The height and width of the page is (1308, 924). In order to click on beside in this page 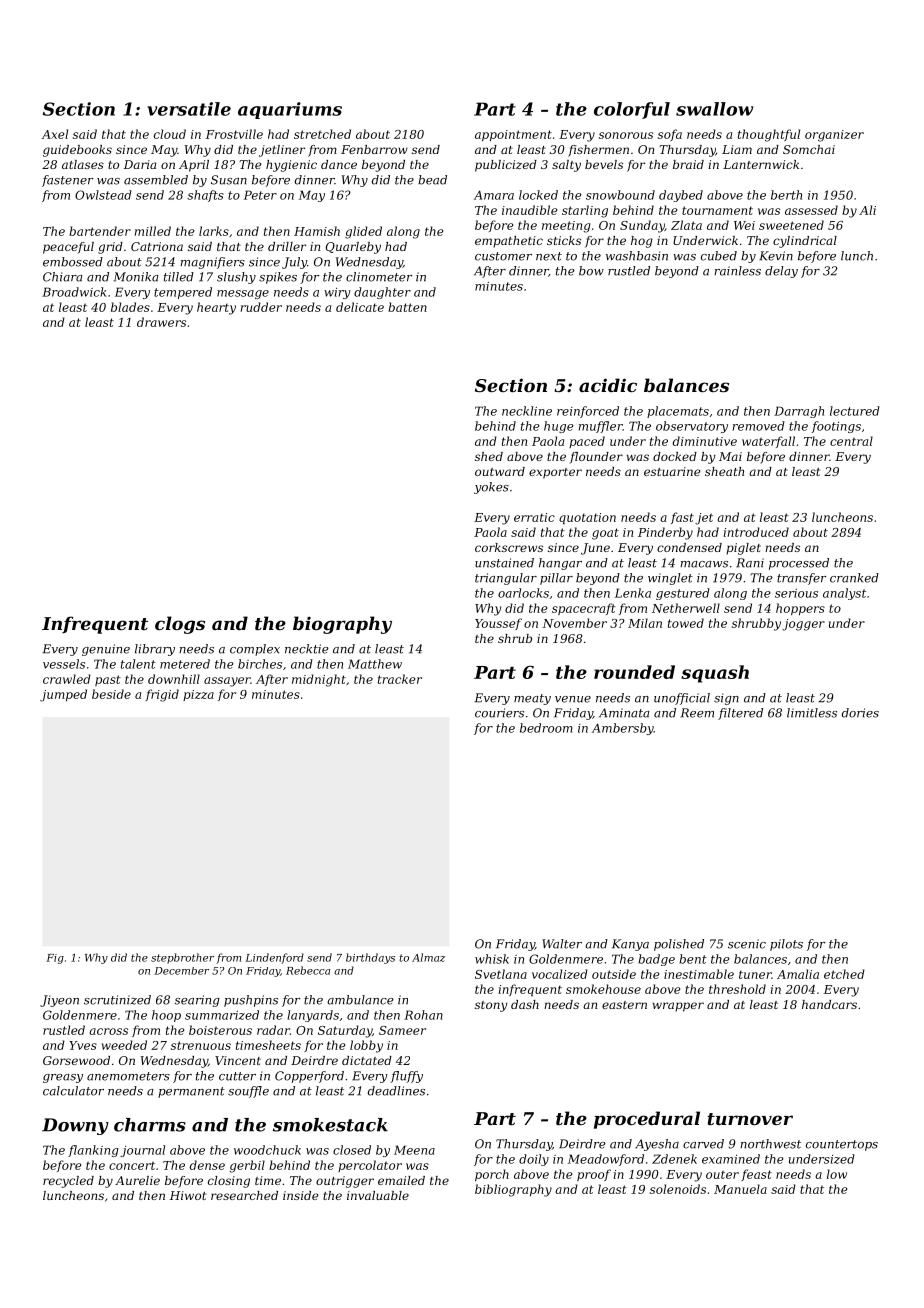, I will do `click(111, 694)`.
